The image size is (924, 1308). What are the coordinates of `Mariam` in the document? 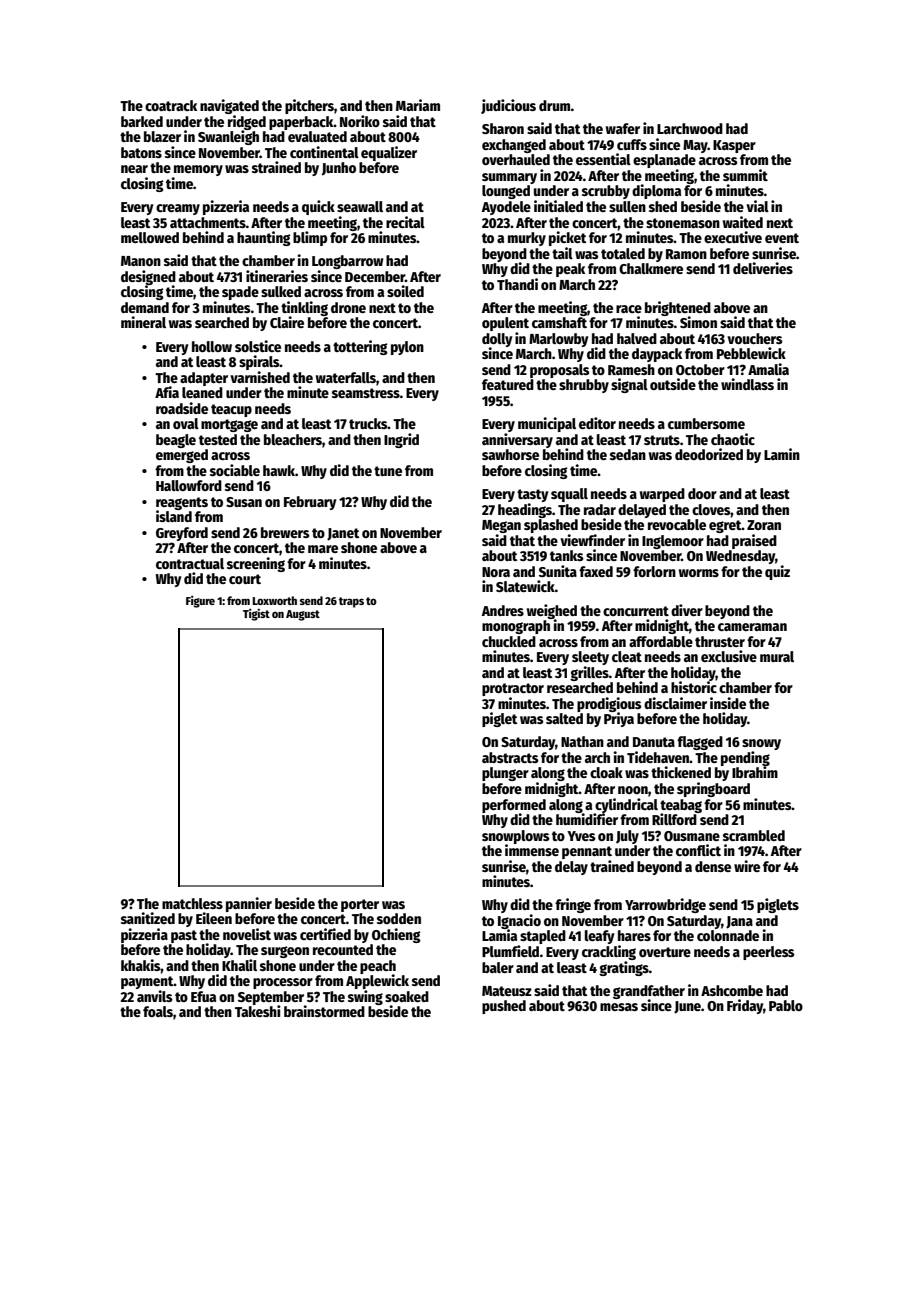 It's located at (418, 105).
